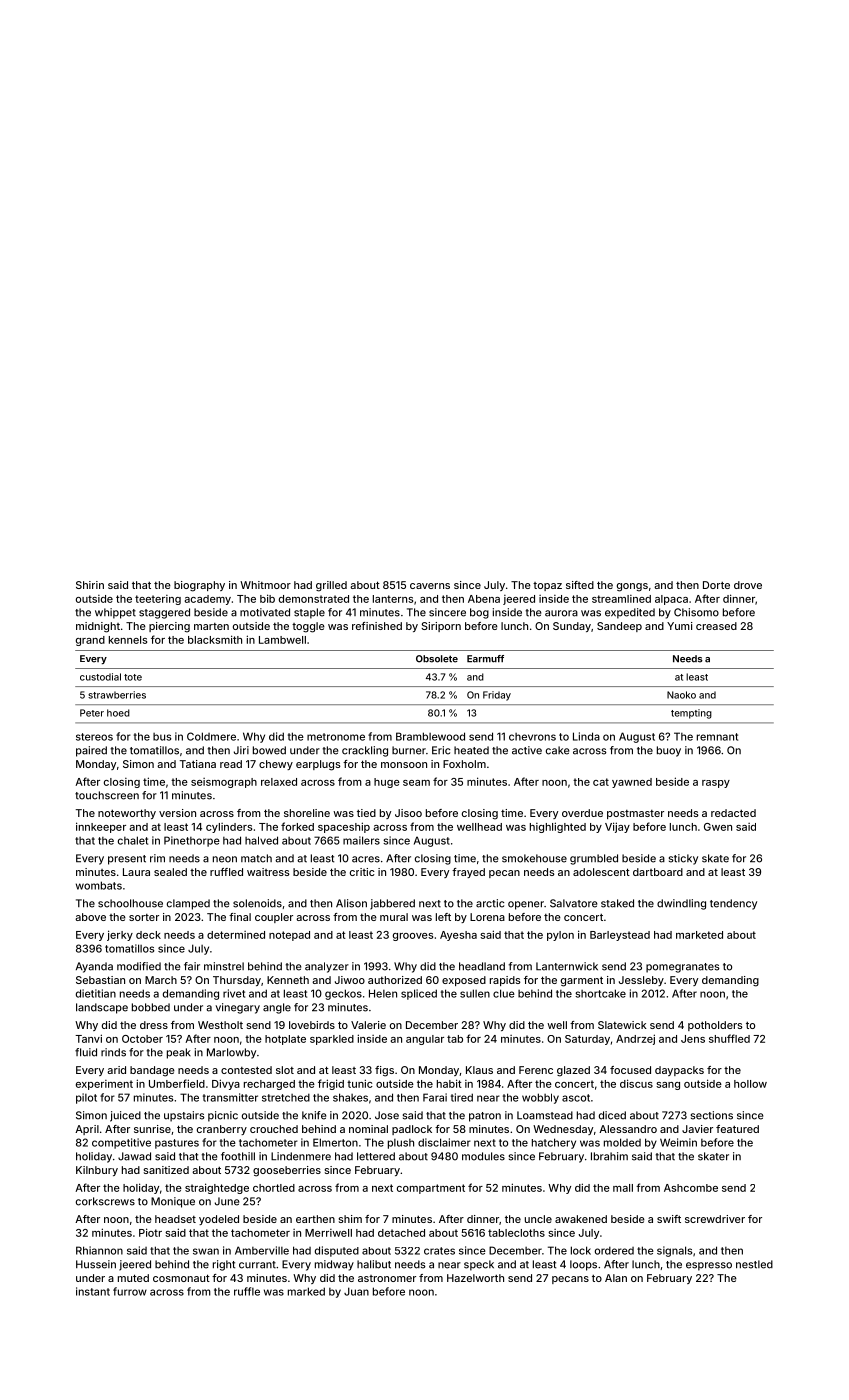  Describe the element at coordinates (616, 1278) in the screenshot. I see `Alan` at that location.
